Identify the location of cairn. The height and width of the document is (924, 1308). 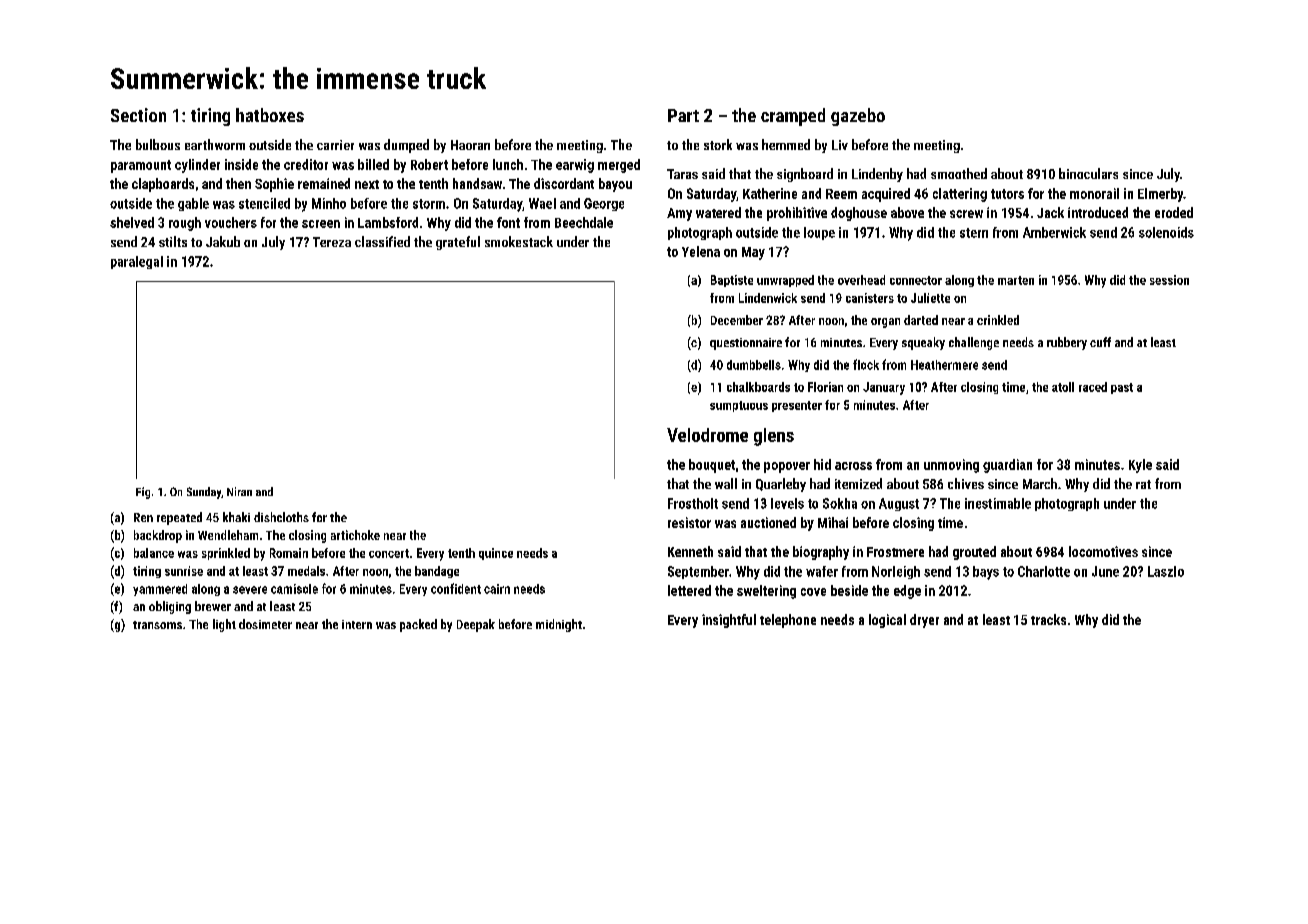
(497, 589).
